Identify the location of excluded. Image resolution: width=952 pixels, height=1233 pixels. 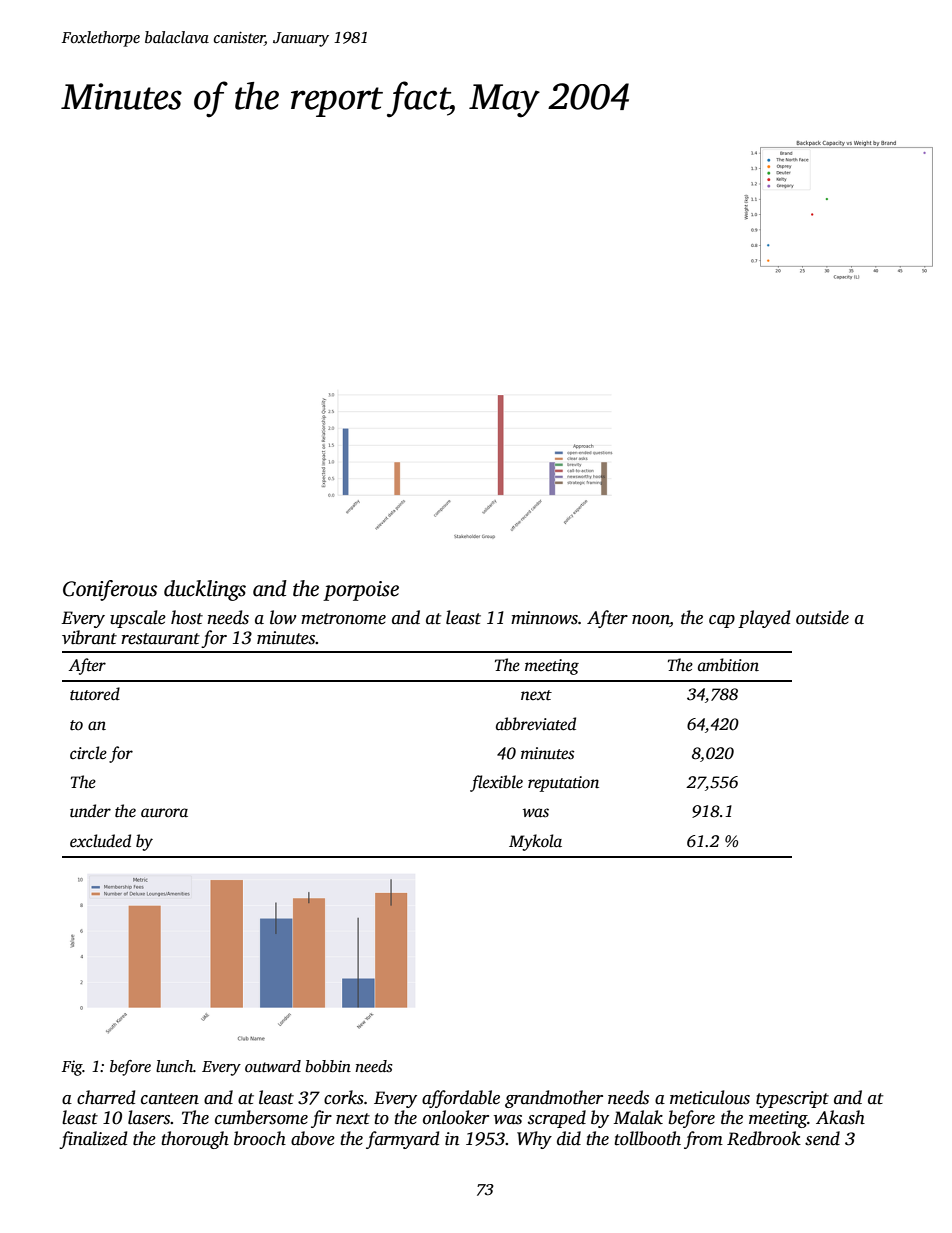
(100, 840).
